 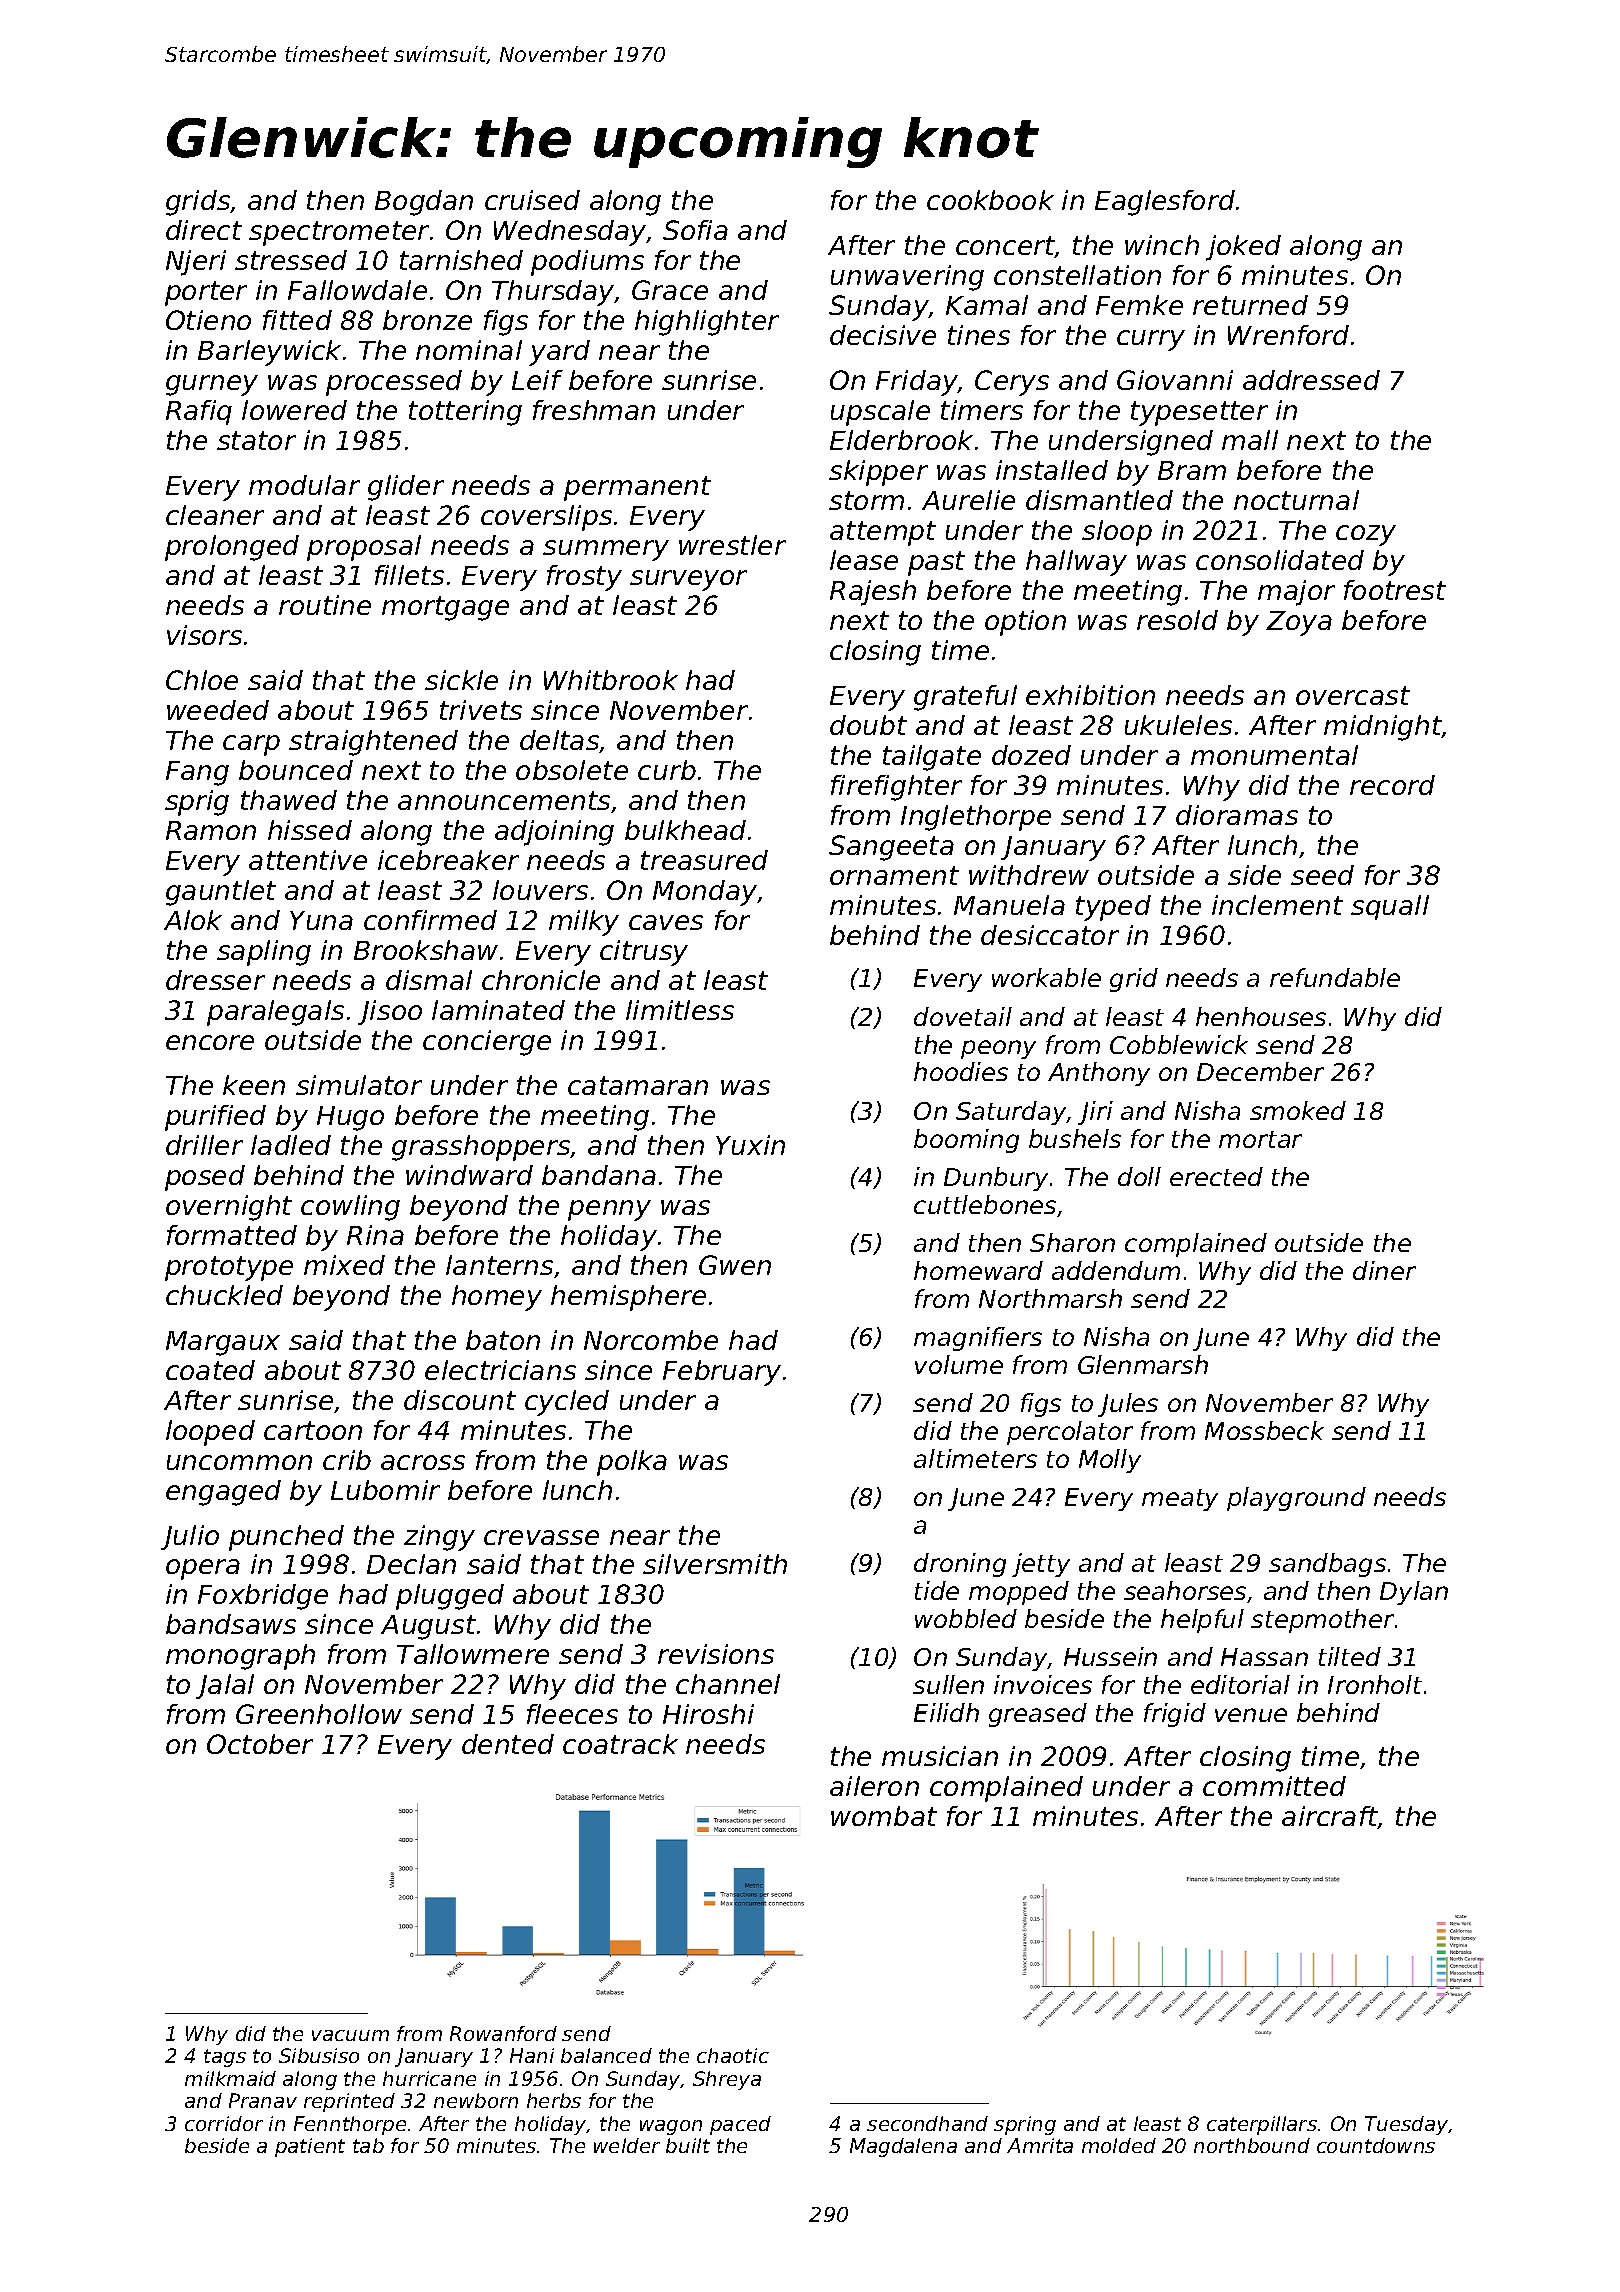 I want to click on footrest, so click(x=1395, y=590).
